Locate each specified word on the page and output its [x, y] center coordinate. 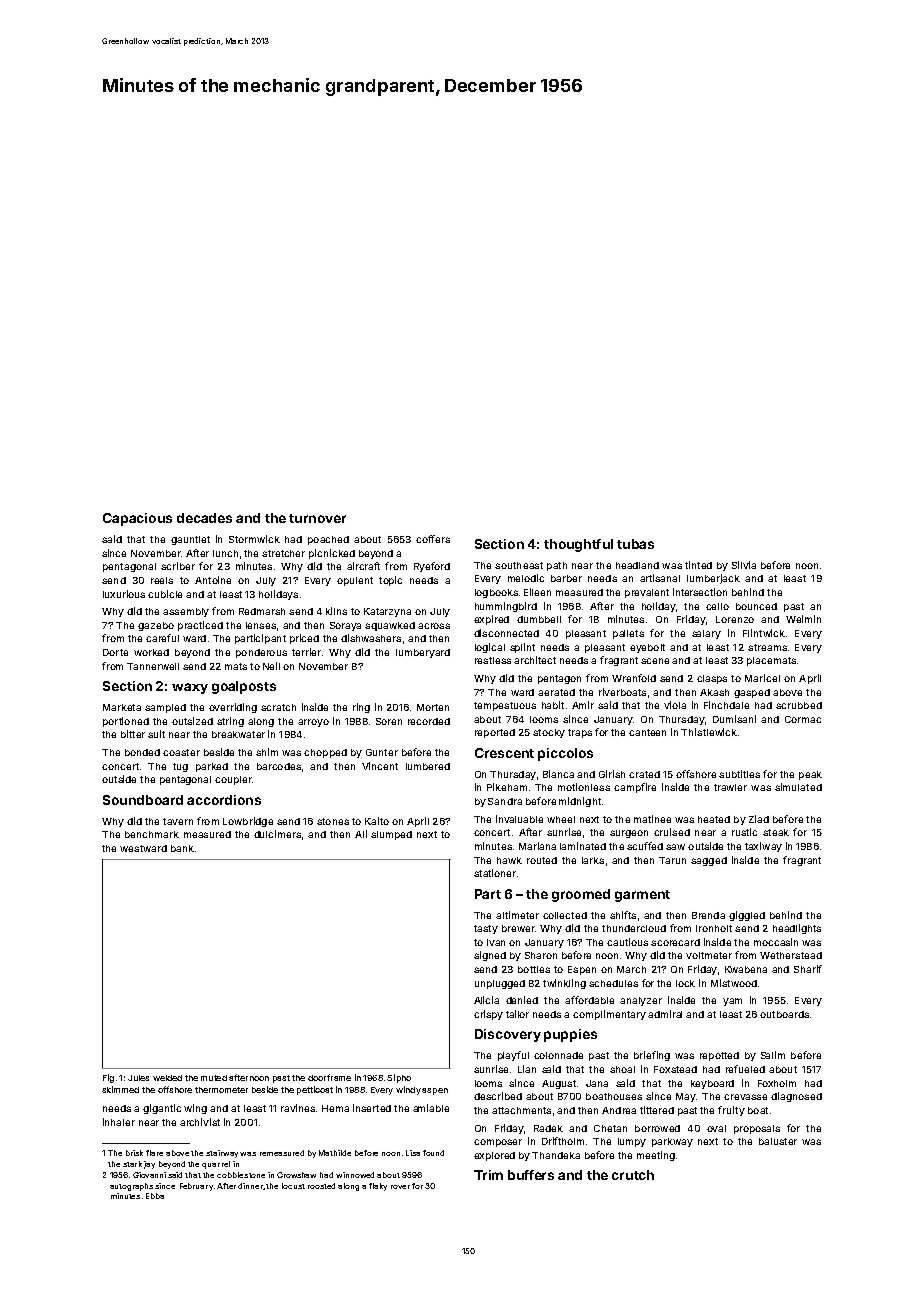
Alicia [486, 1000]
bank [182, 848]
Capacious [137, 519]
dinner [250, 1186]
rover [400, 1187]
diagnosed [796, 1097]
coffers [433, 539]
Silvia [744, 565]
